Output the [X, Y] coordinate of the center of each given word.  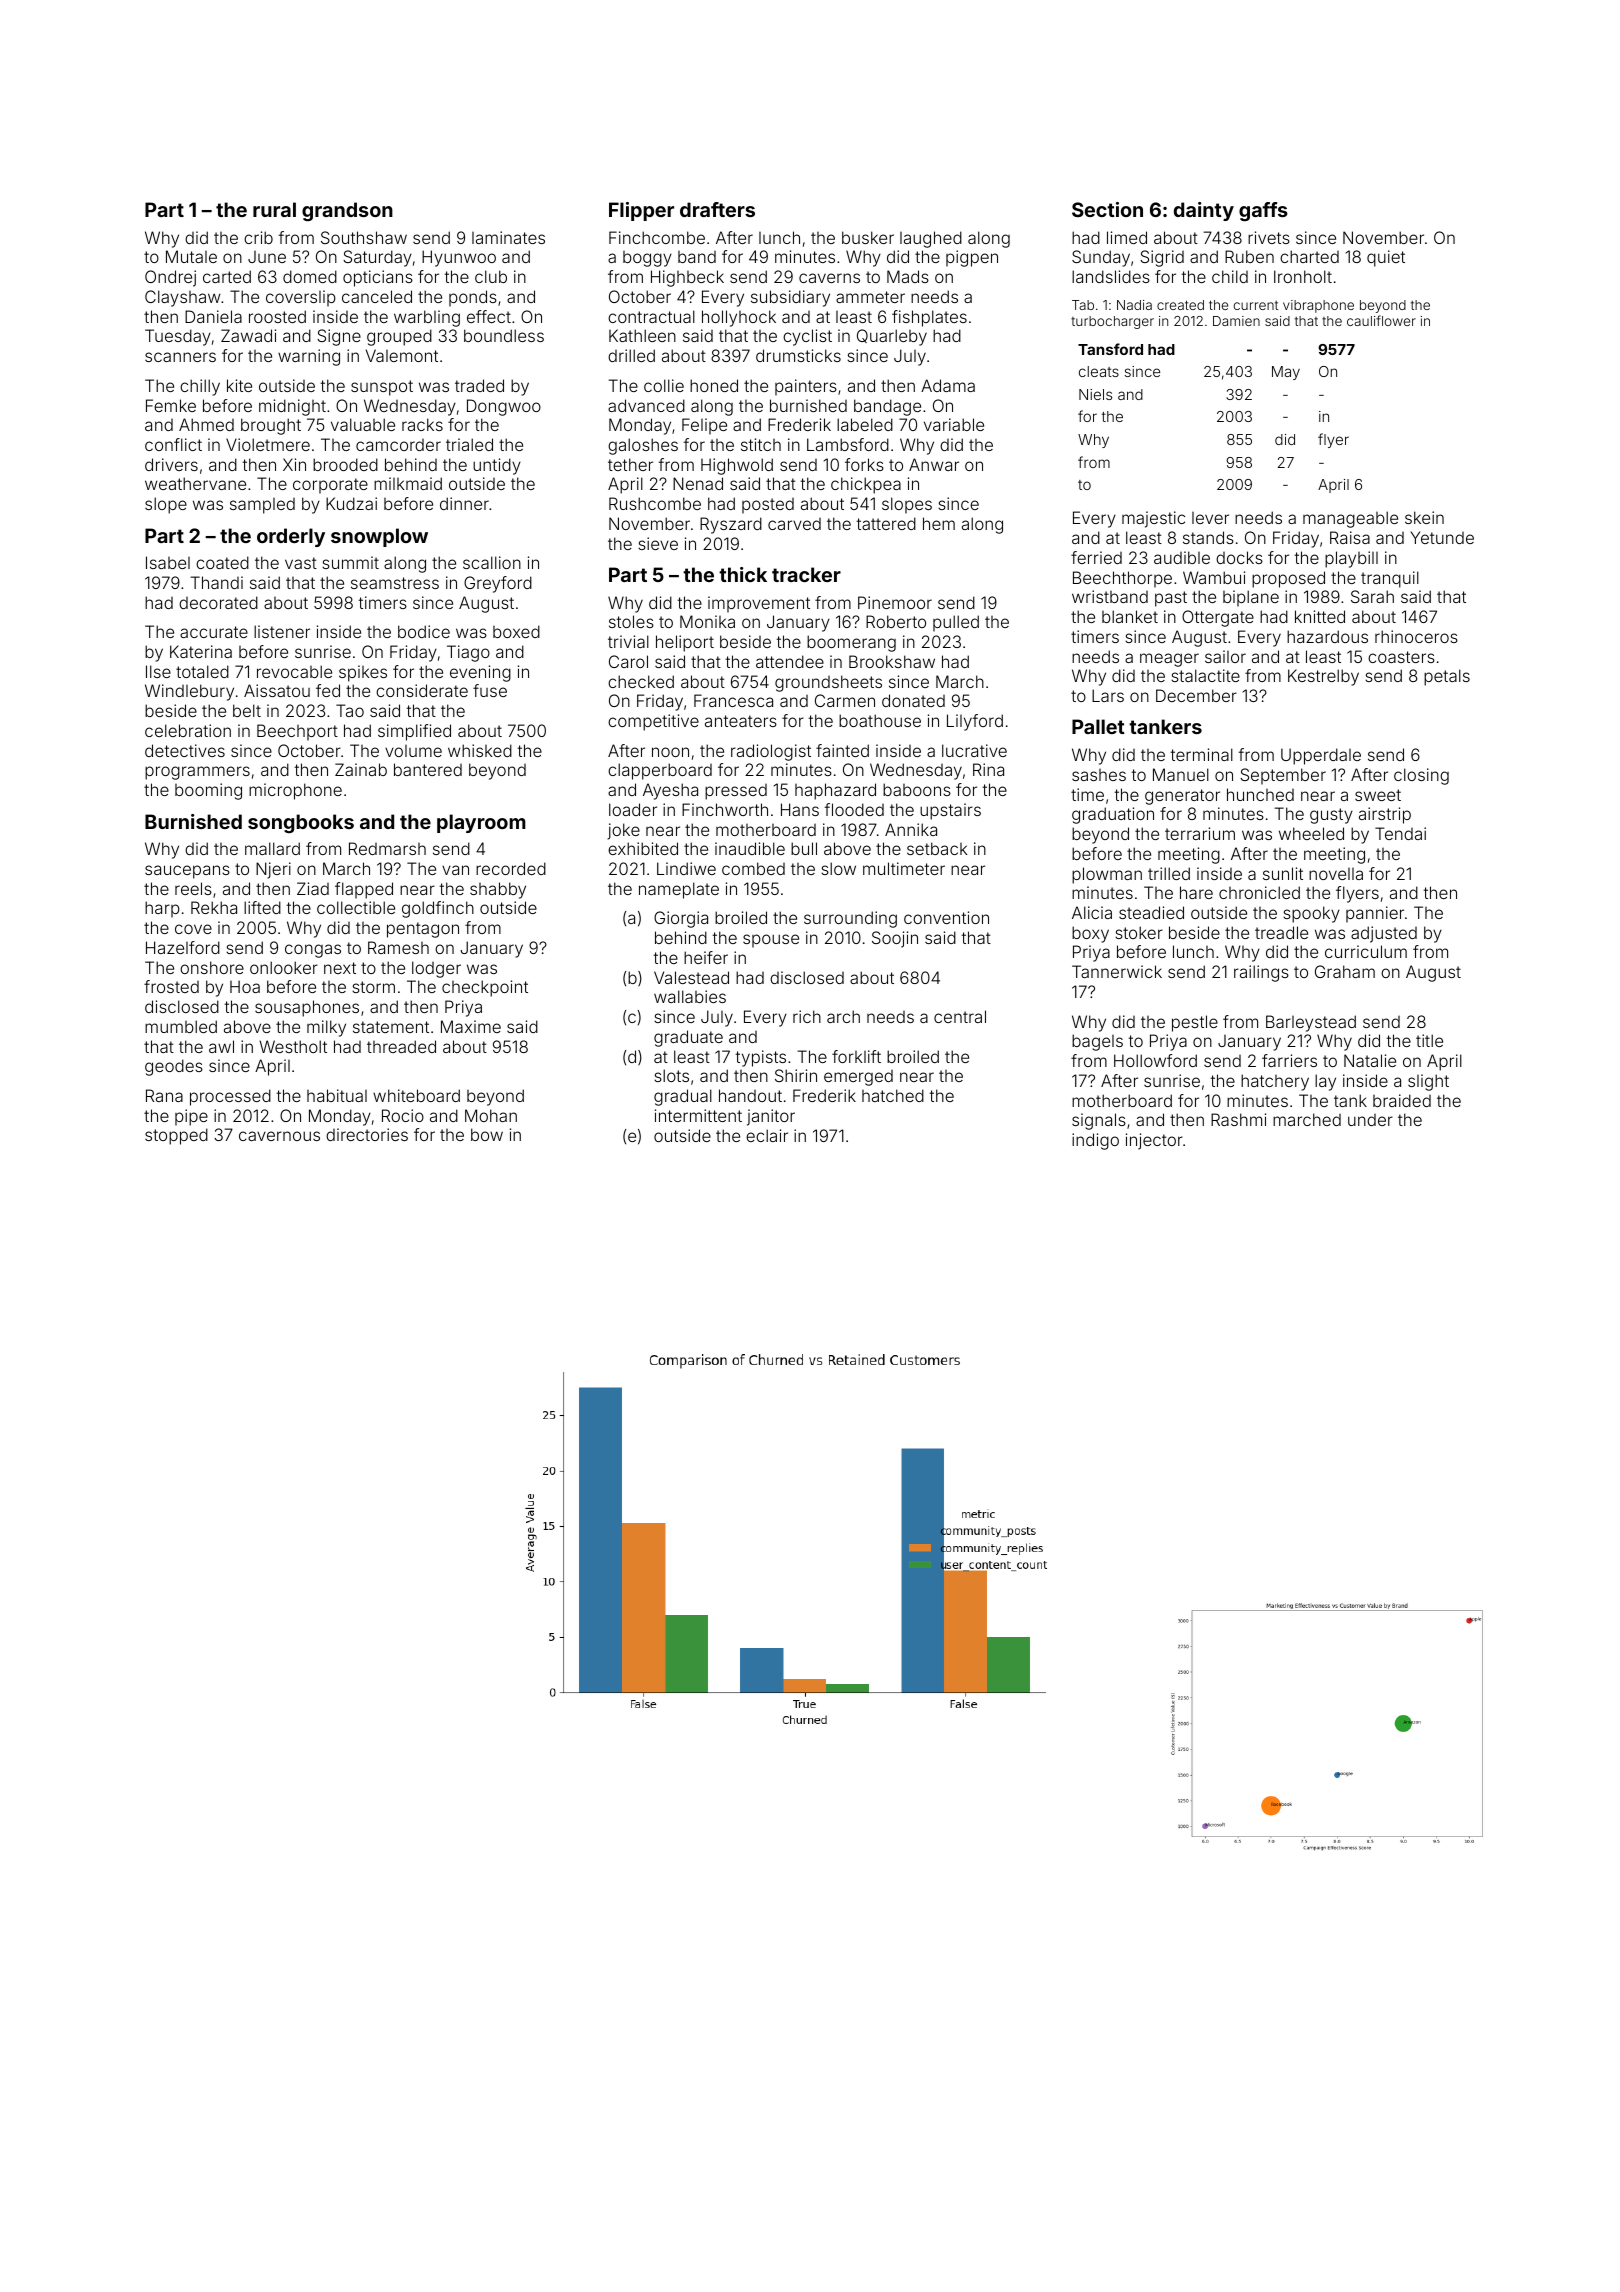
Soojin [895, 939]
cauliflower [1381, 320]
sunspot [382, 388]
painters [806, 387]
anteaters [741, 721]
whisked [480, 750]
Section [1107, 209]
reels [193, 888]
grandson [347, 211]
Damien [1236, 321]
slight [1428, 1082]
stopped [176, 1136]
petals [1447, 677]
